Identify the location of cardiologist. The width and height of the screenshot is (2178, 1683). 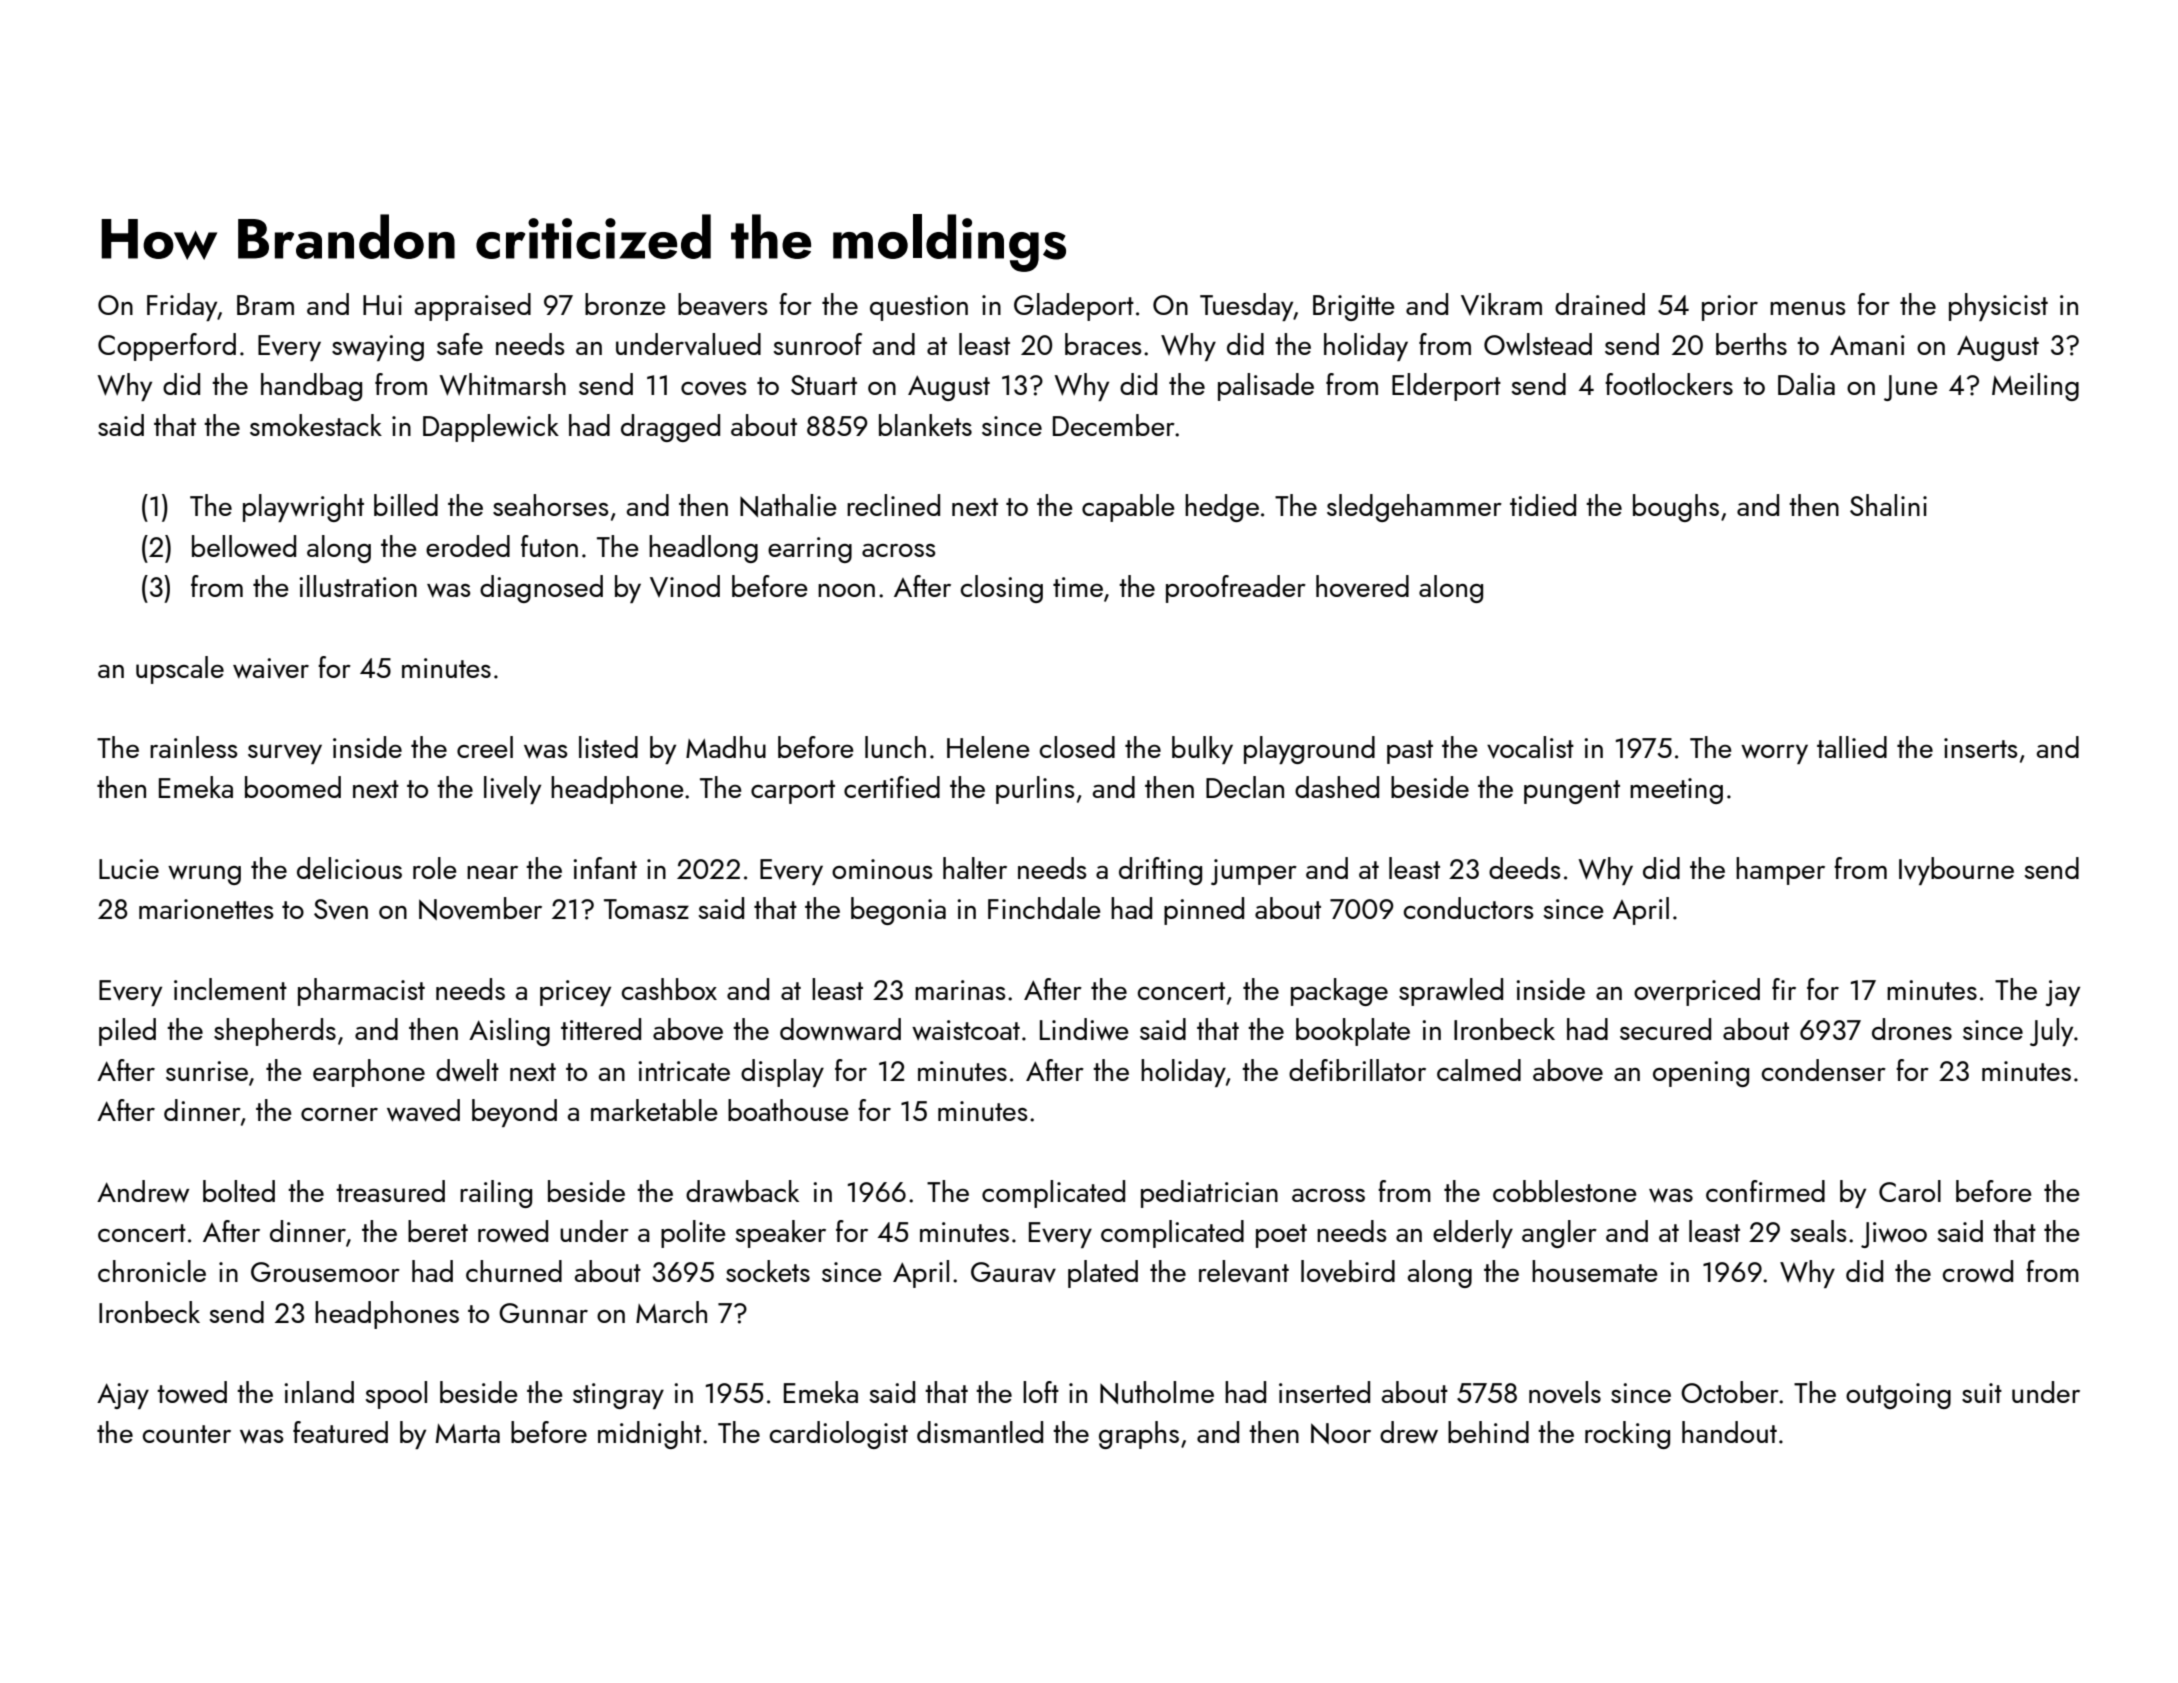
(839, 1435).
